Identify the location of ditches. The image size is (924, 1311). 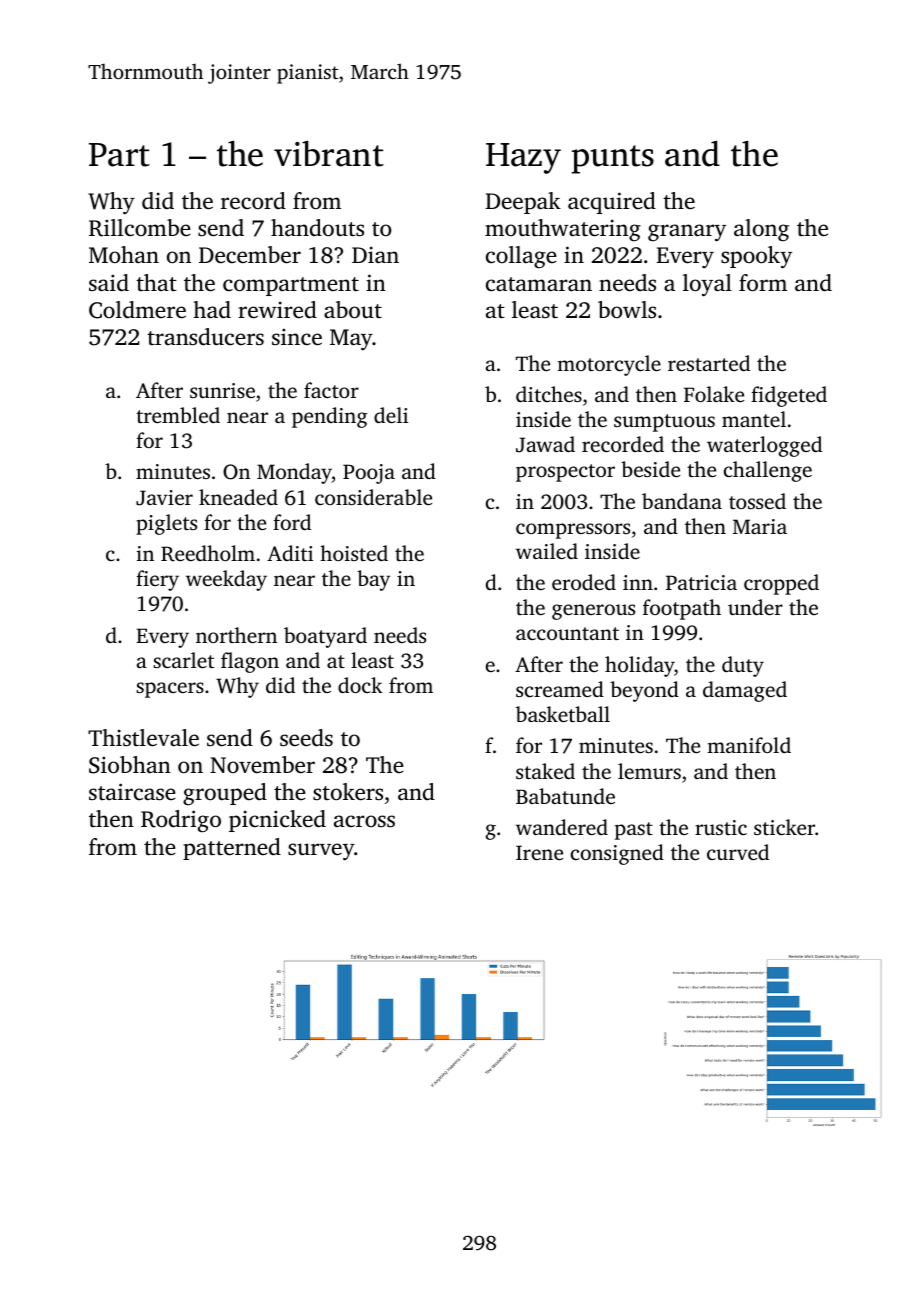
(549, 394).
